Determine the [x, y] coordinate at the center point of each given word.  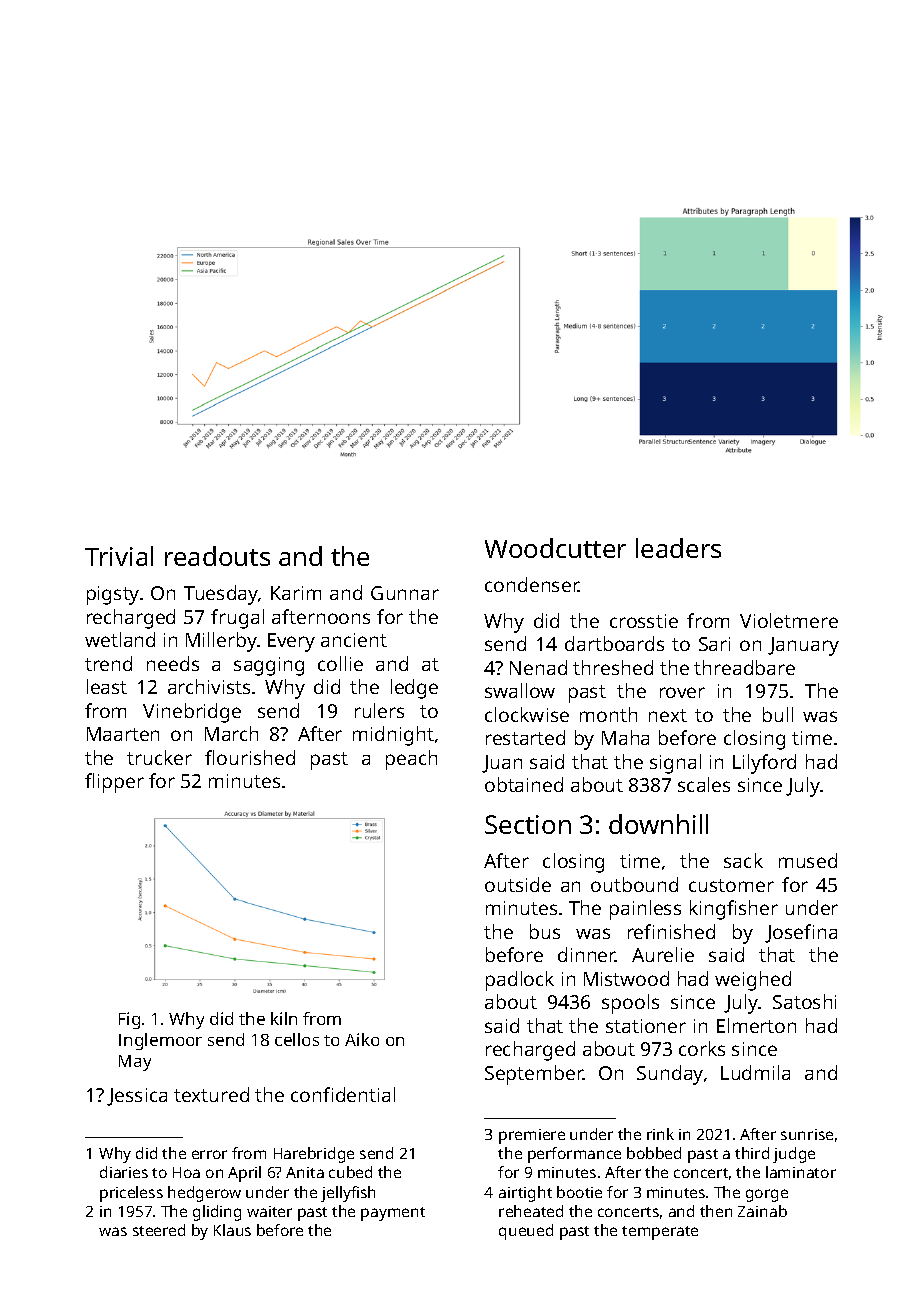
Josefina [801, 933]
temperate [660, 1233]
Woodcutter [555, 548]
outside [518, 884]
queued [526, 1232]
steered [159, 1230]
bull [778, 714]
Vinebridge [192, 713]
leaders [678, 548]
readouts [217, 556]
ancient [354, 640]
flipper [114, 783]
